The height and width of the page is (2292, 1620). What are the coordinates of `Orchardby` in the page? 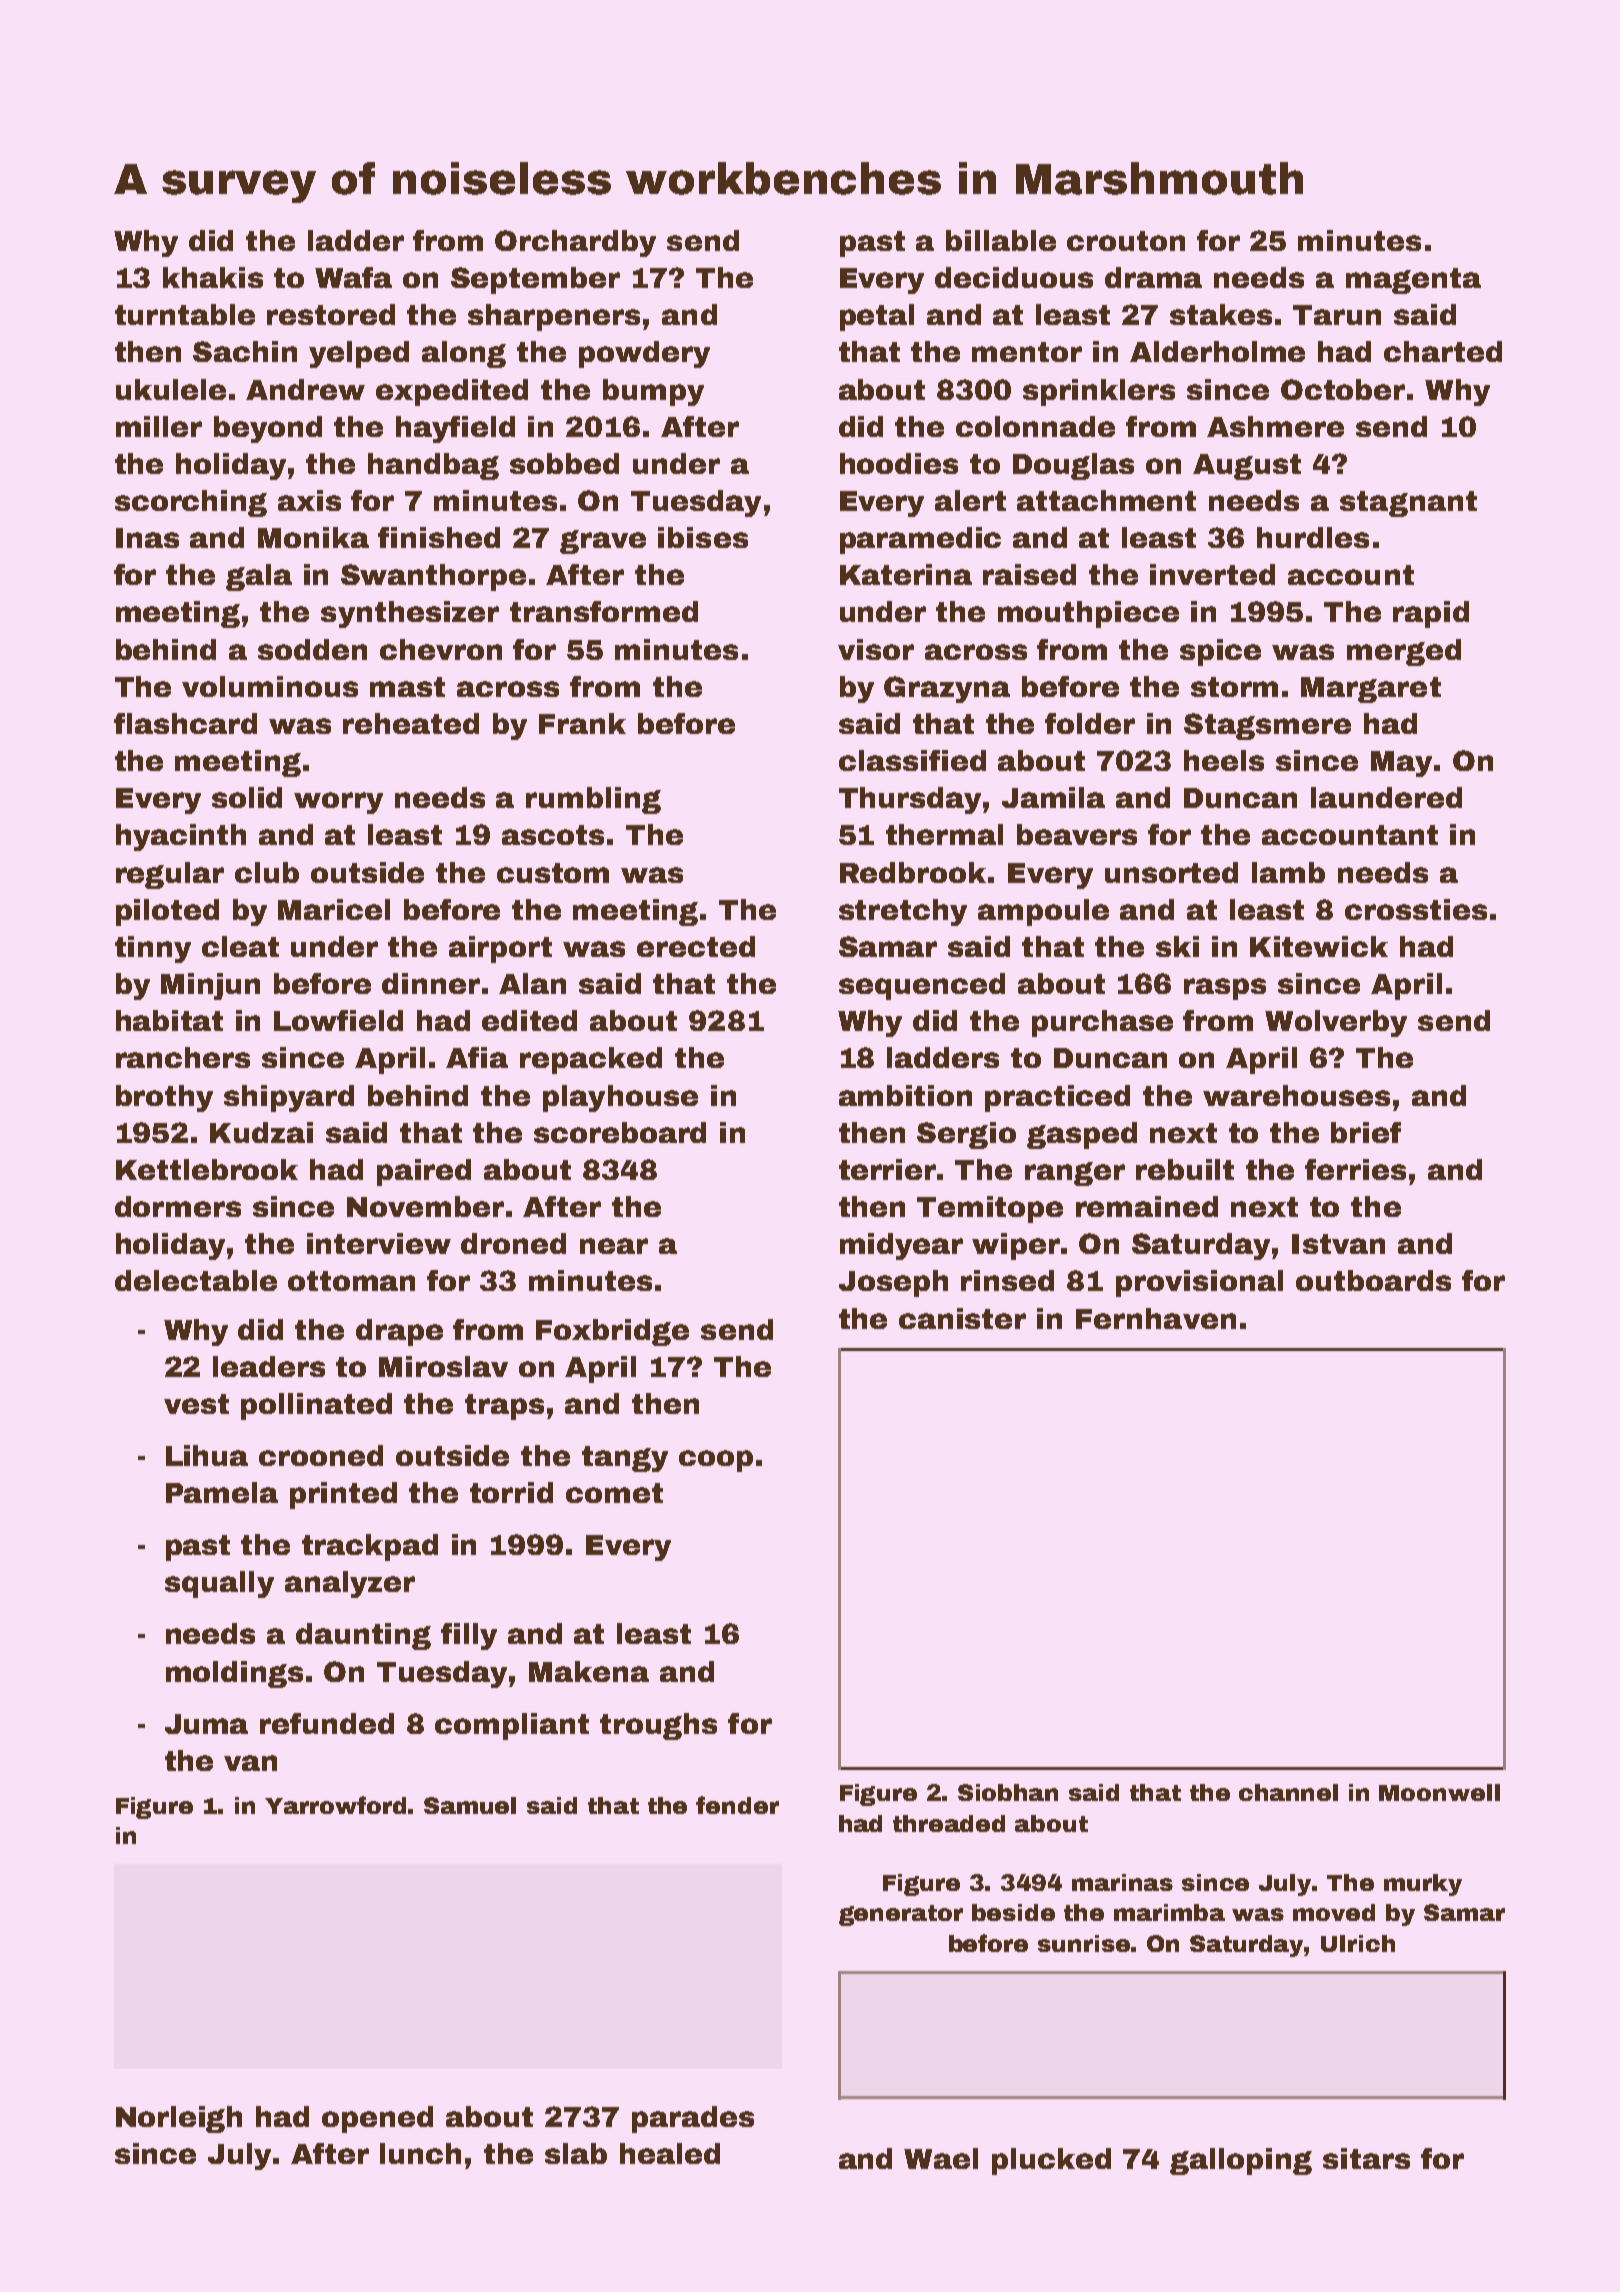 It's located at (575, 243).
